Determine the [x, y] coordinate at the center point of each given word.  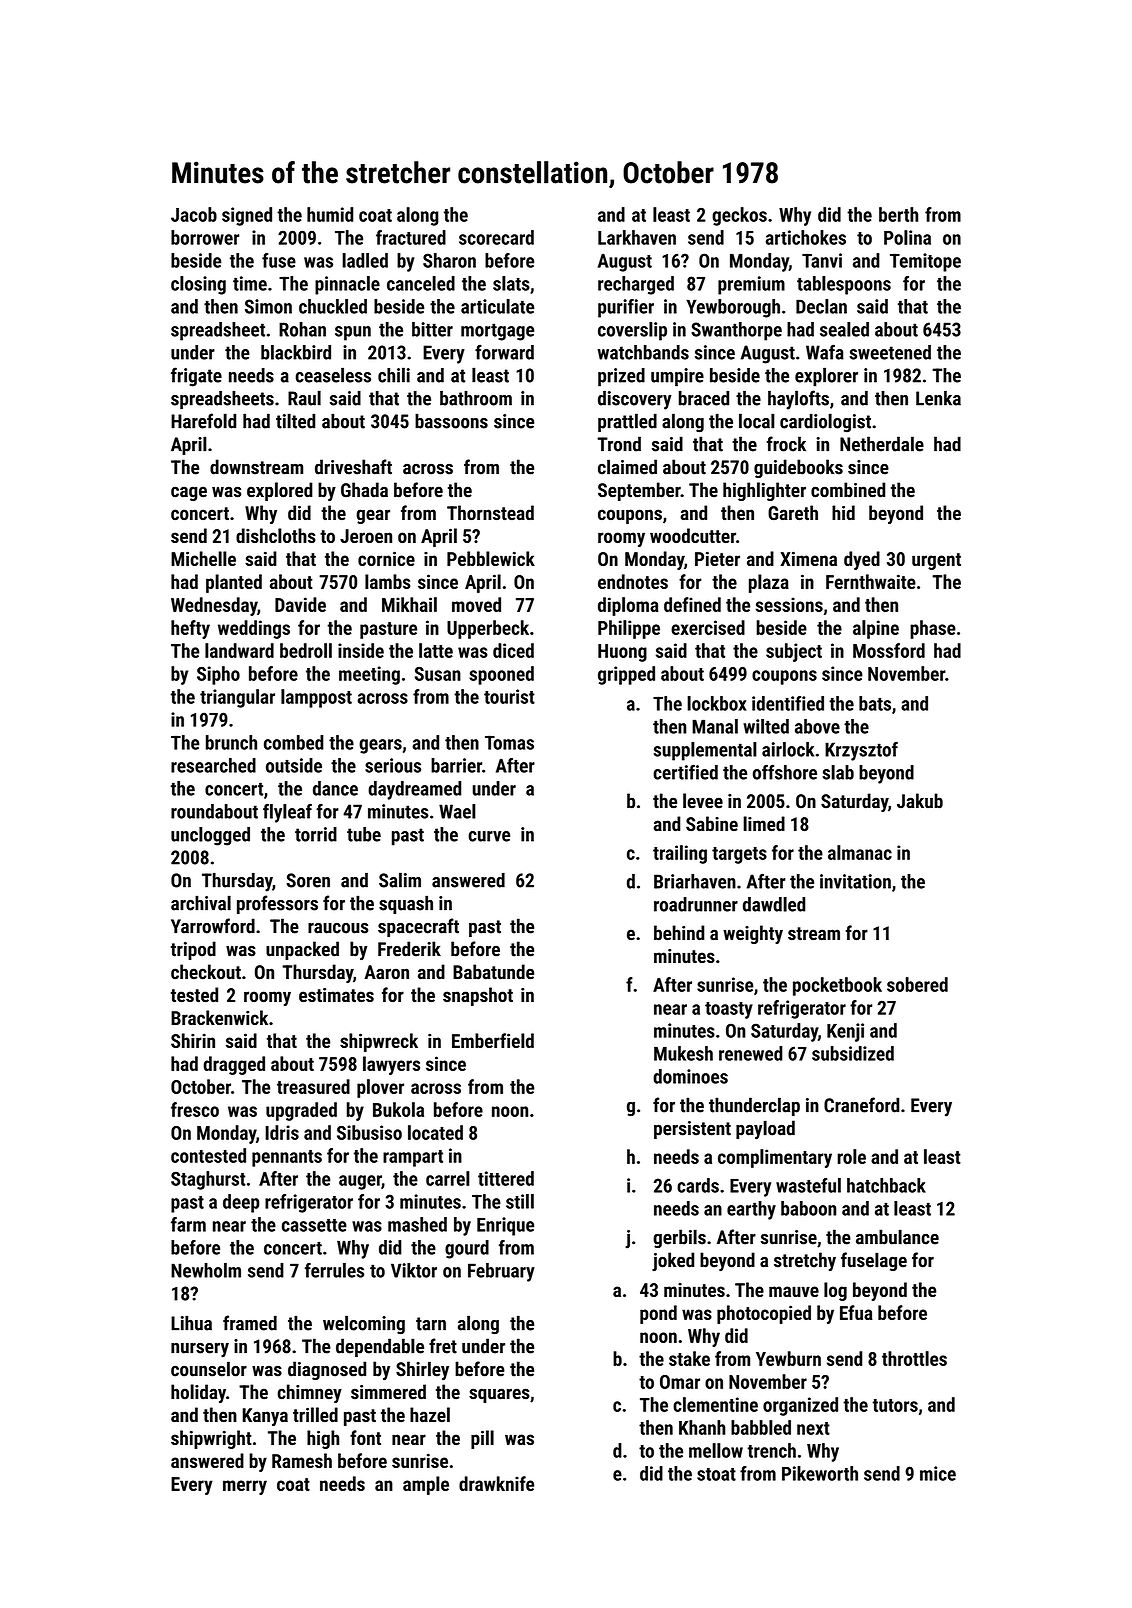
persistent [692, 1130]
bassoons [451, 421]
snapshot [478, 996]
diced [513, 650]
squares [499, 1395]
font [365, 1437]
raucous [338, 928]
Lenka [938, 398]
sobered [917, 984]
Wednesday [214, 606]
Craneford [862, 1105]
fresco [195, 1109]
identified [788, 703]
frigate [196, 377]
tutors [895, 1405]
